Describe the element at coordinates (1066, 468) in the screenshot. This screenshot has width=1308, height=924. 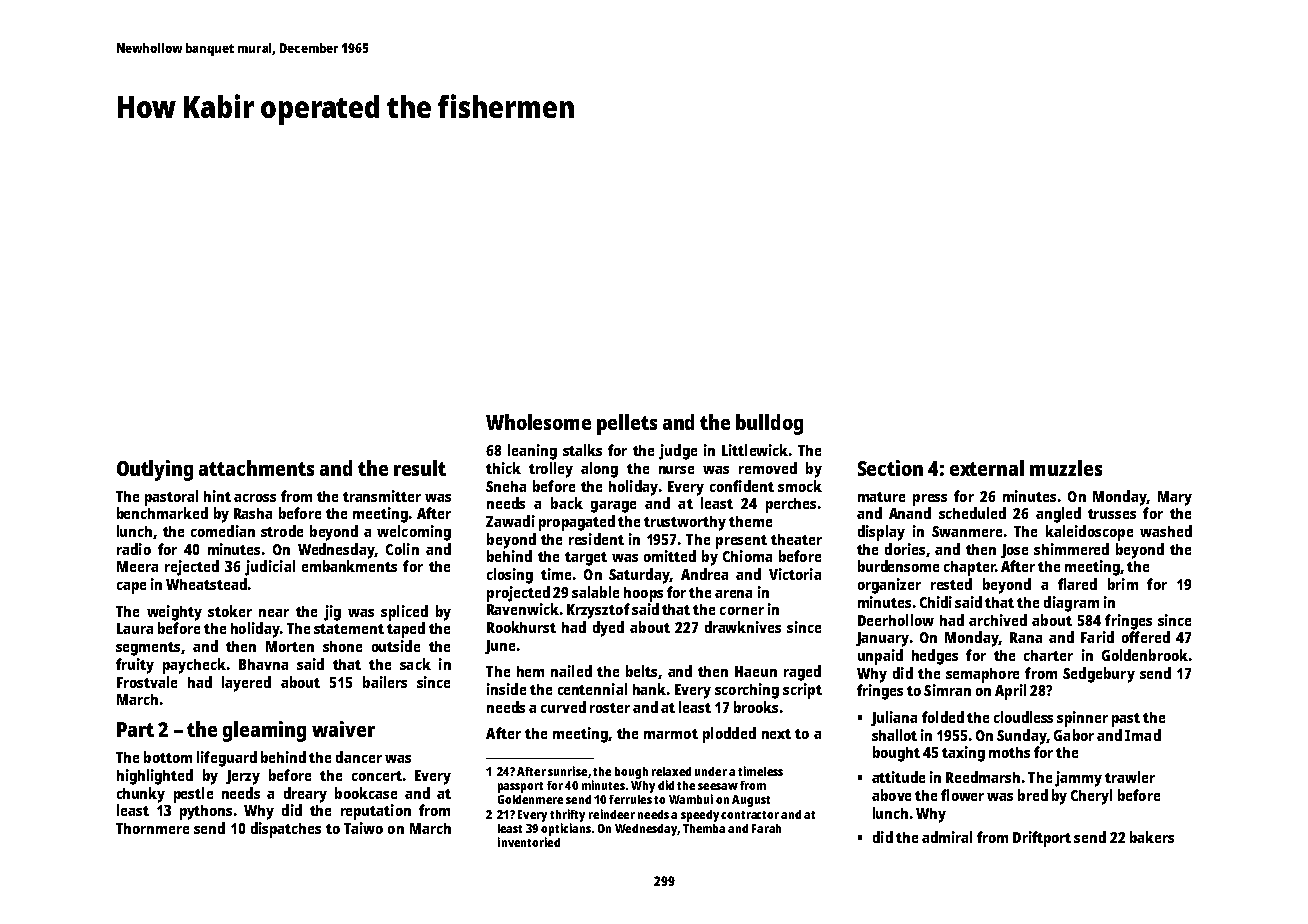
I see `muzzles` at that location.
